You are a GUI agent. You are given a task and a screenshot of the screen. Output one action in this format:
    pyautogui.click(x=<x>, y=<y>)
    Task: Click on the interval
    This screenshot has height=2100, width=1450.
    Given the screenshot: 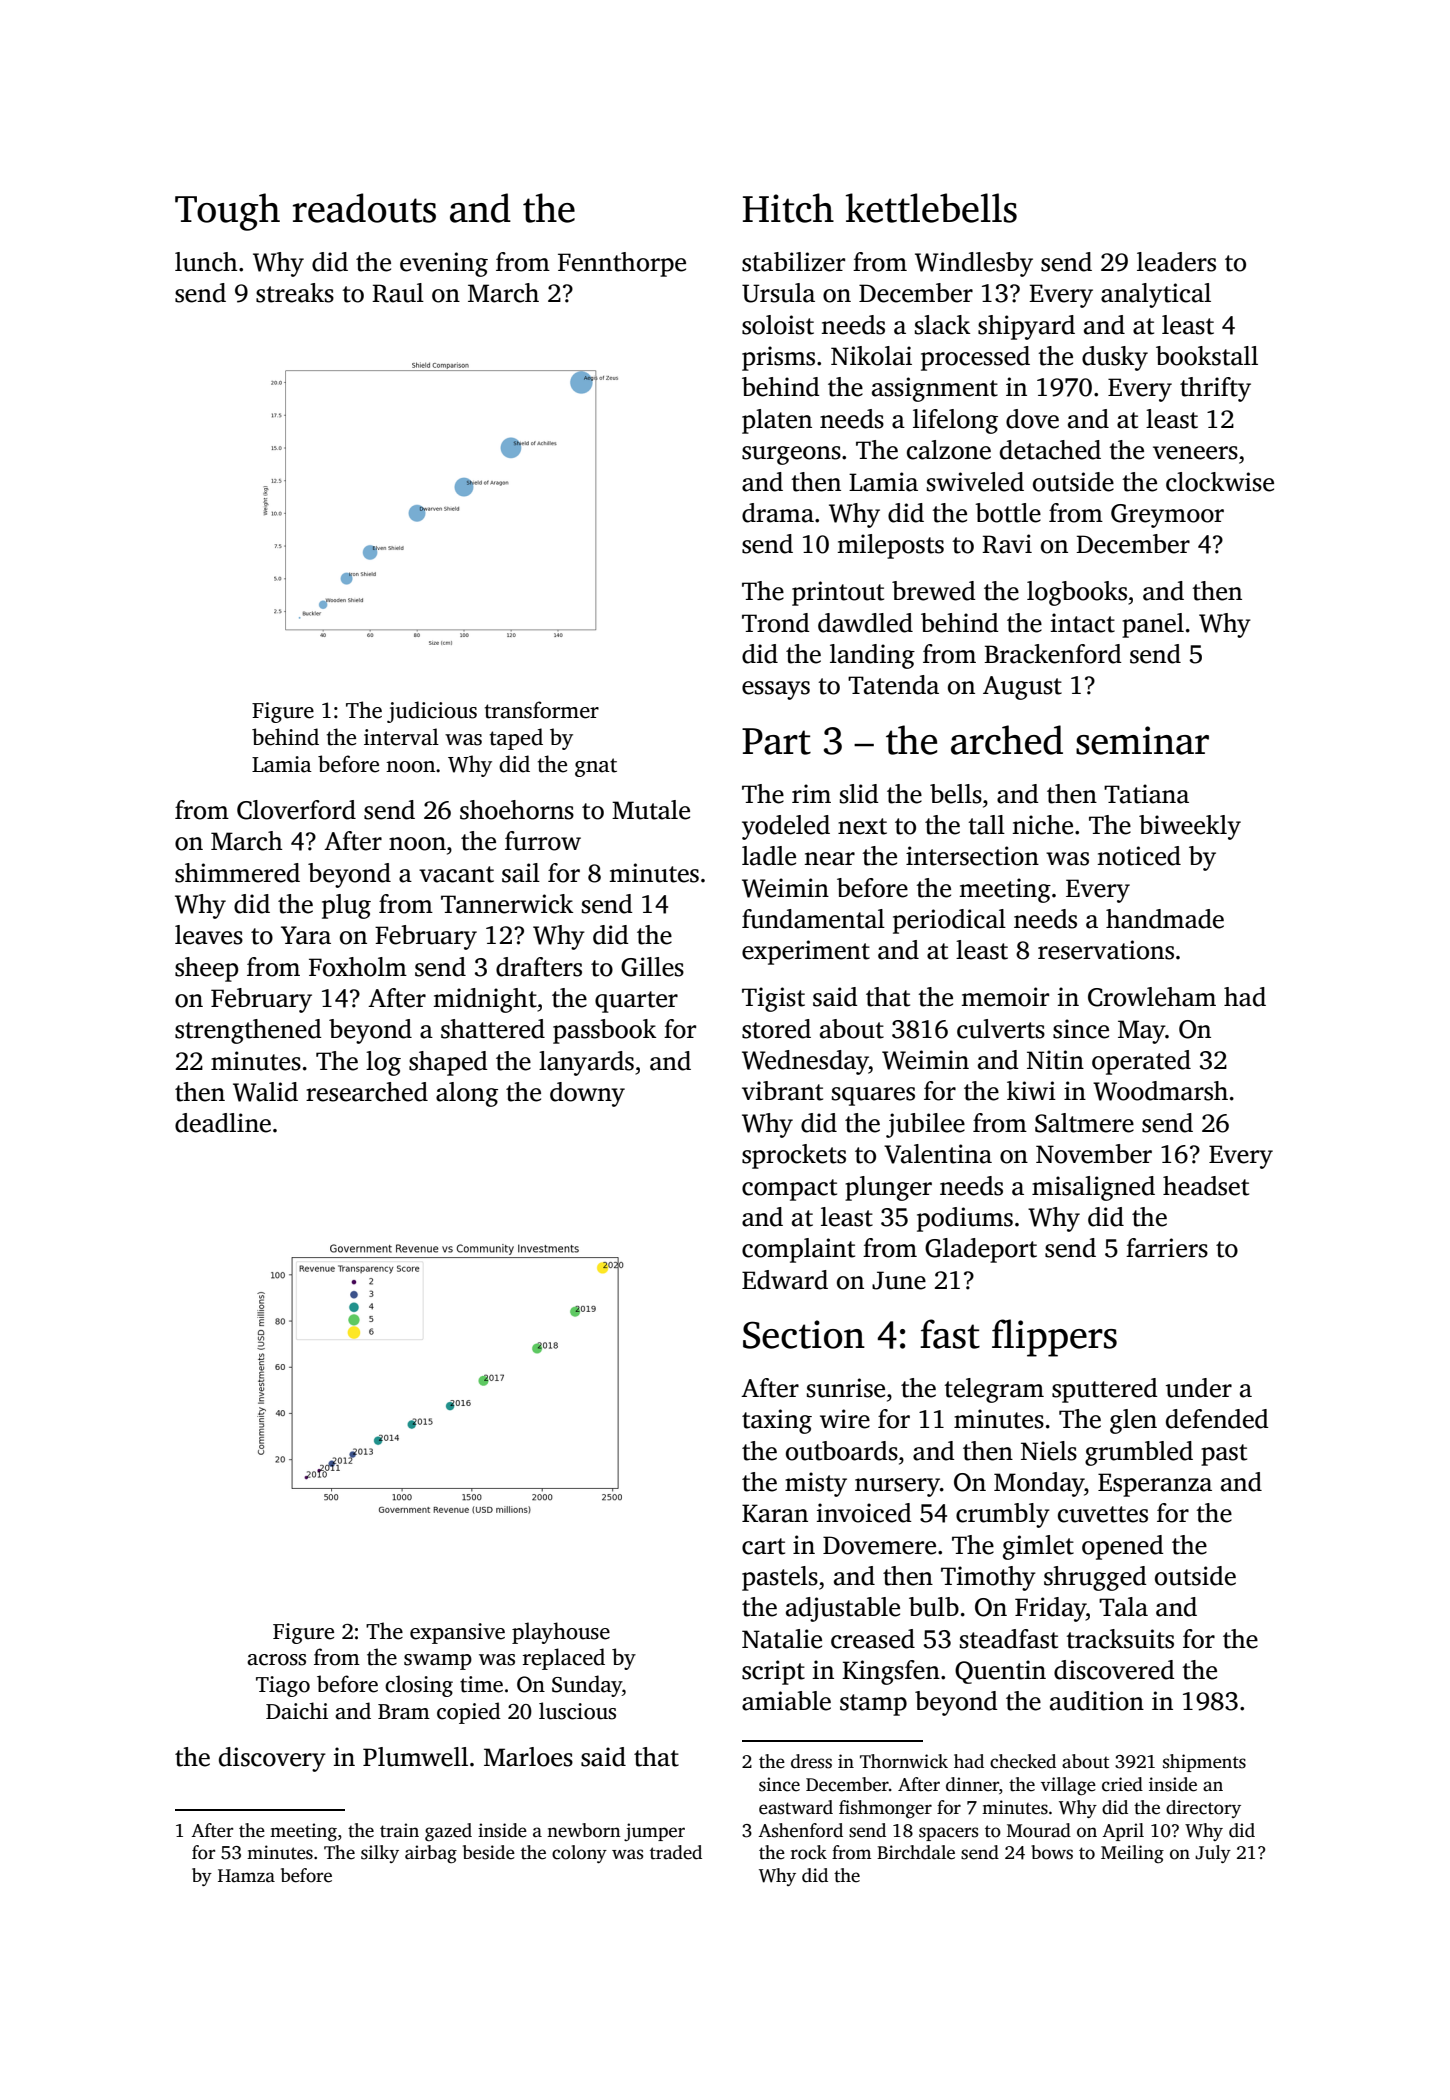 What is the action you would take?
    pyautogui.click(x=401, y=737)
